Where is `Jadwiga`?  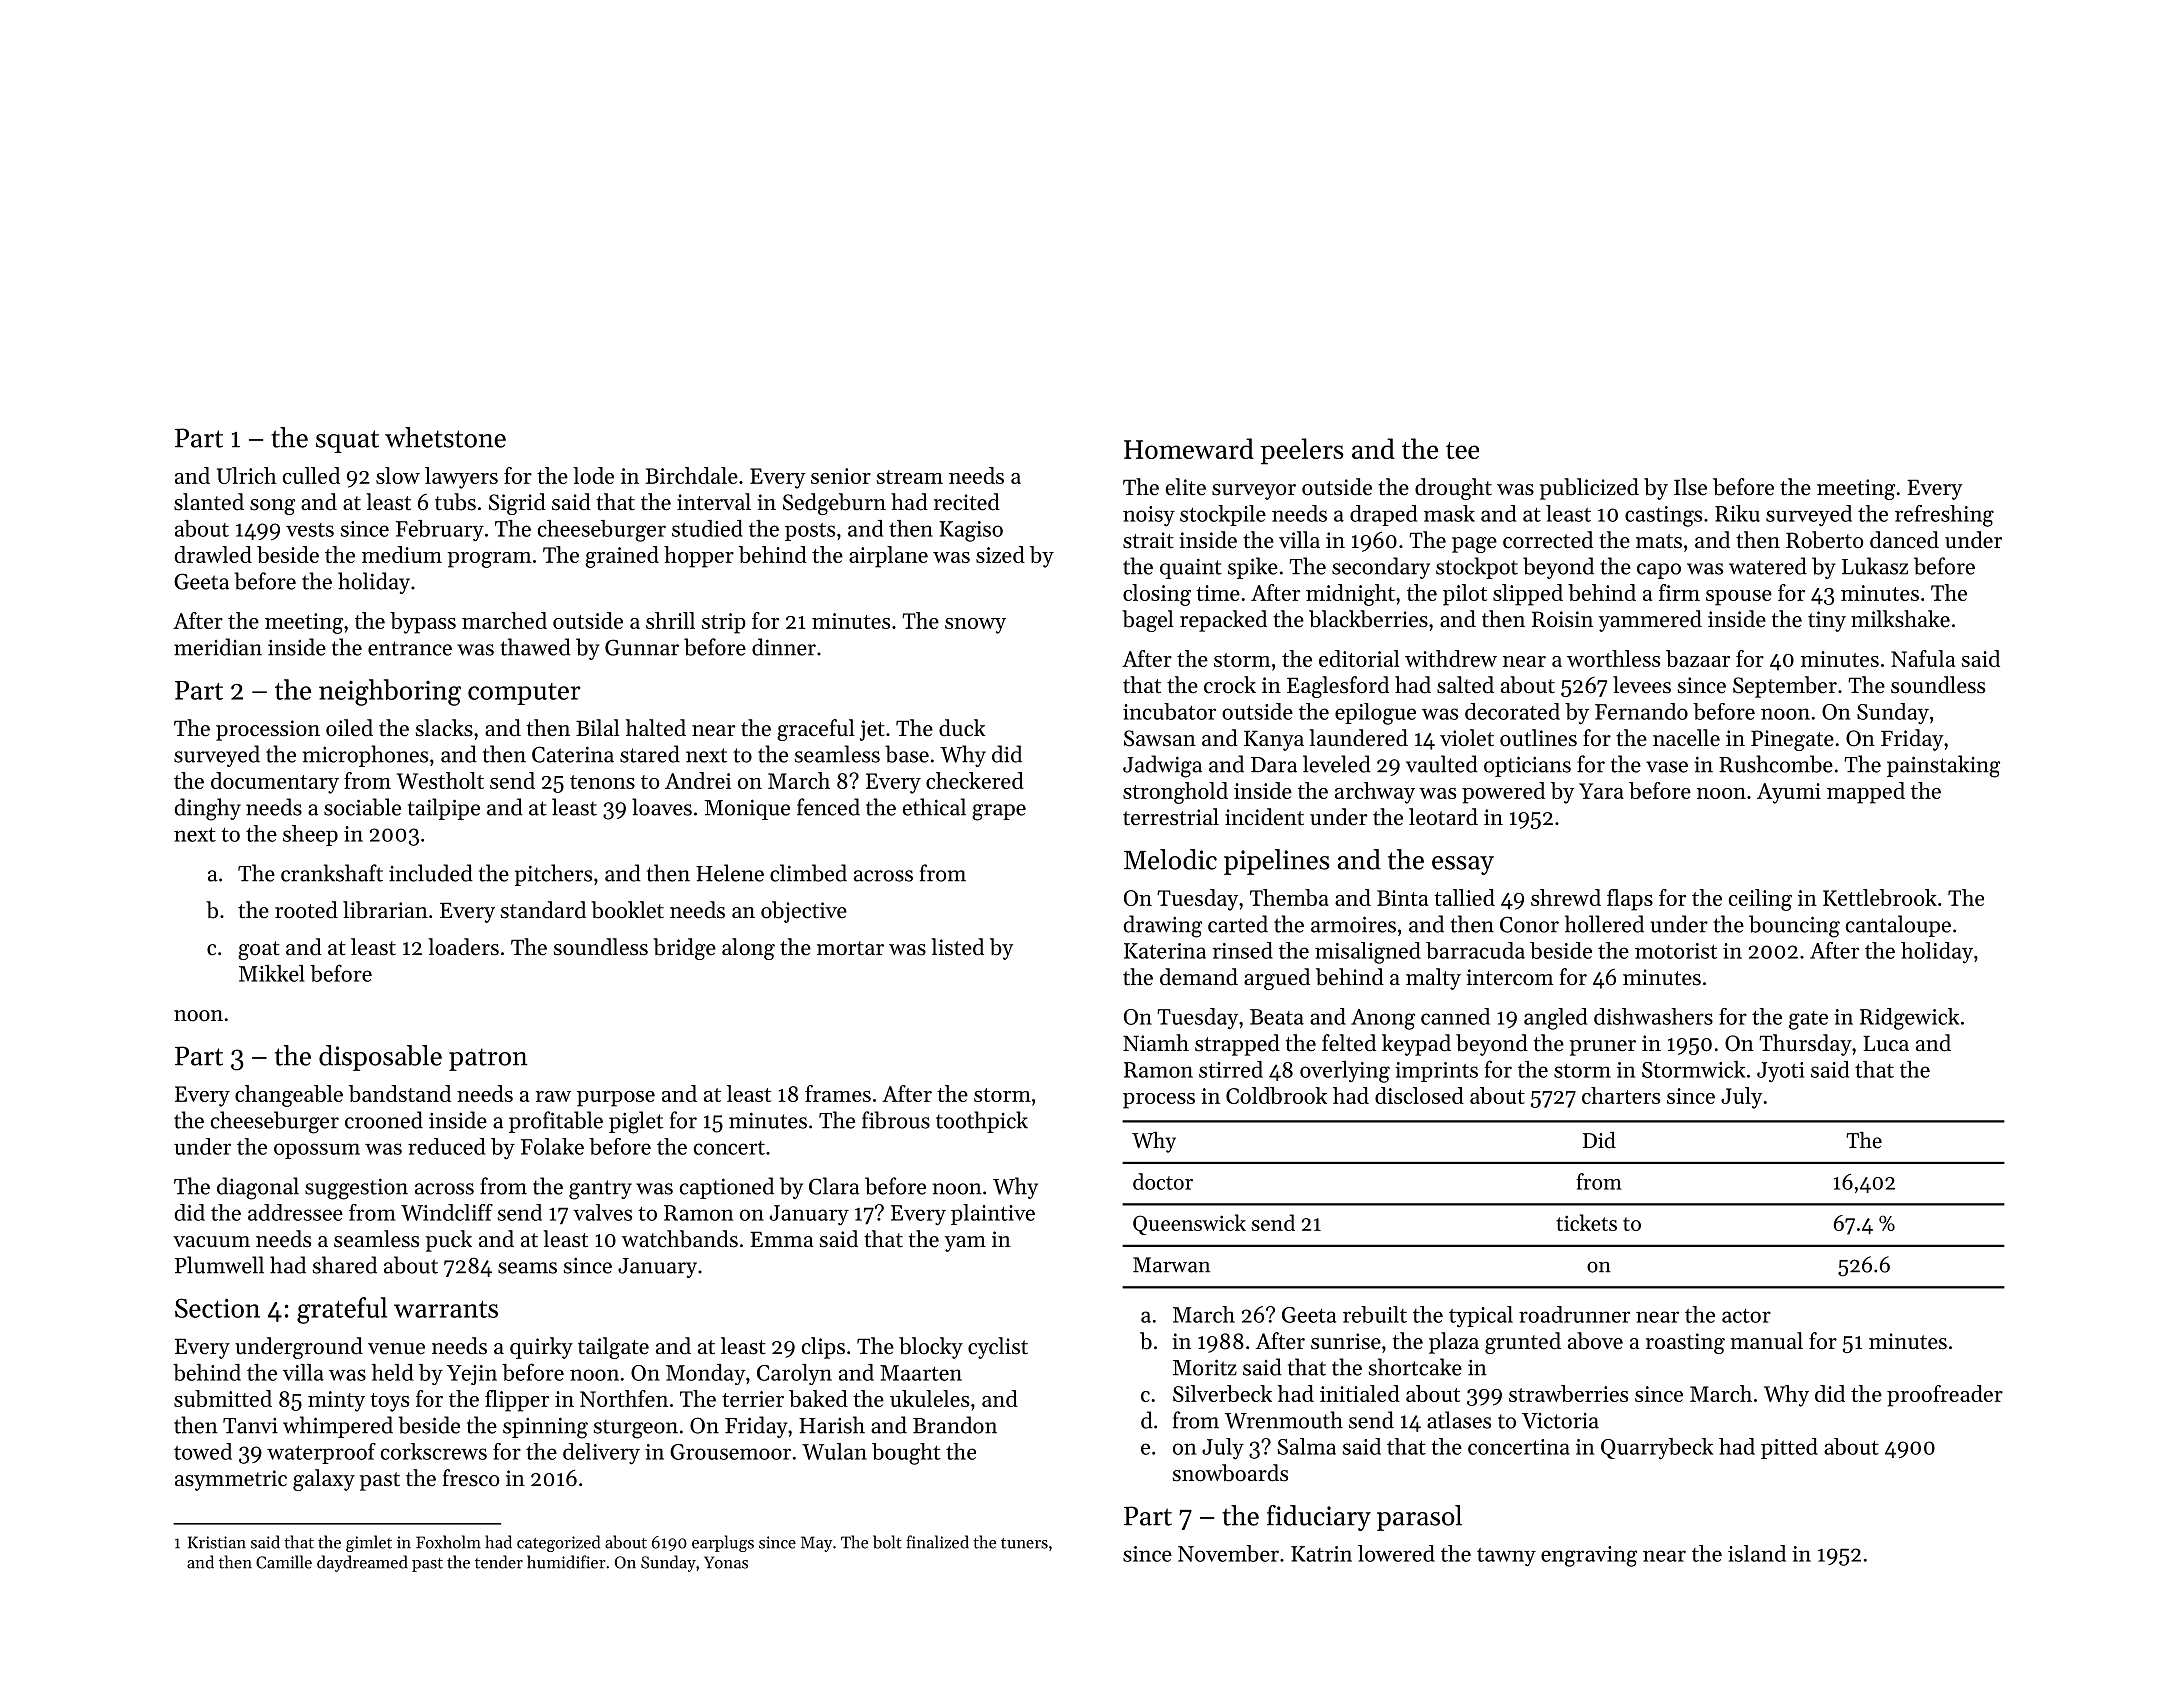 Jadwiga is located at coordinates (1162, 766).
